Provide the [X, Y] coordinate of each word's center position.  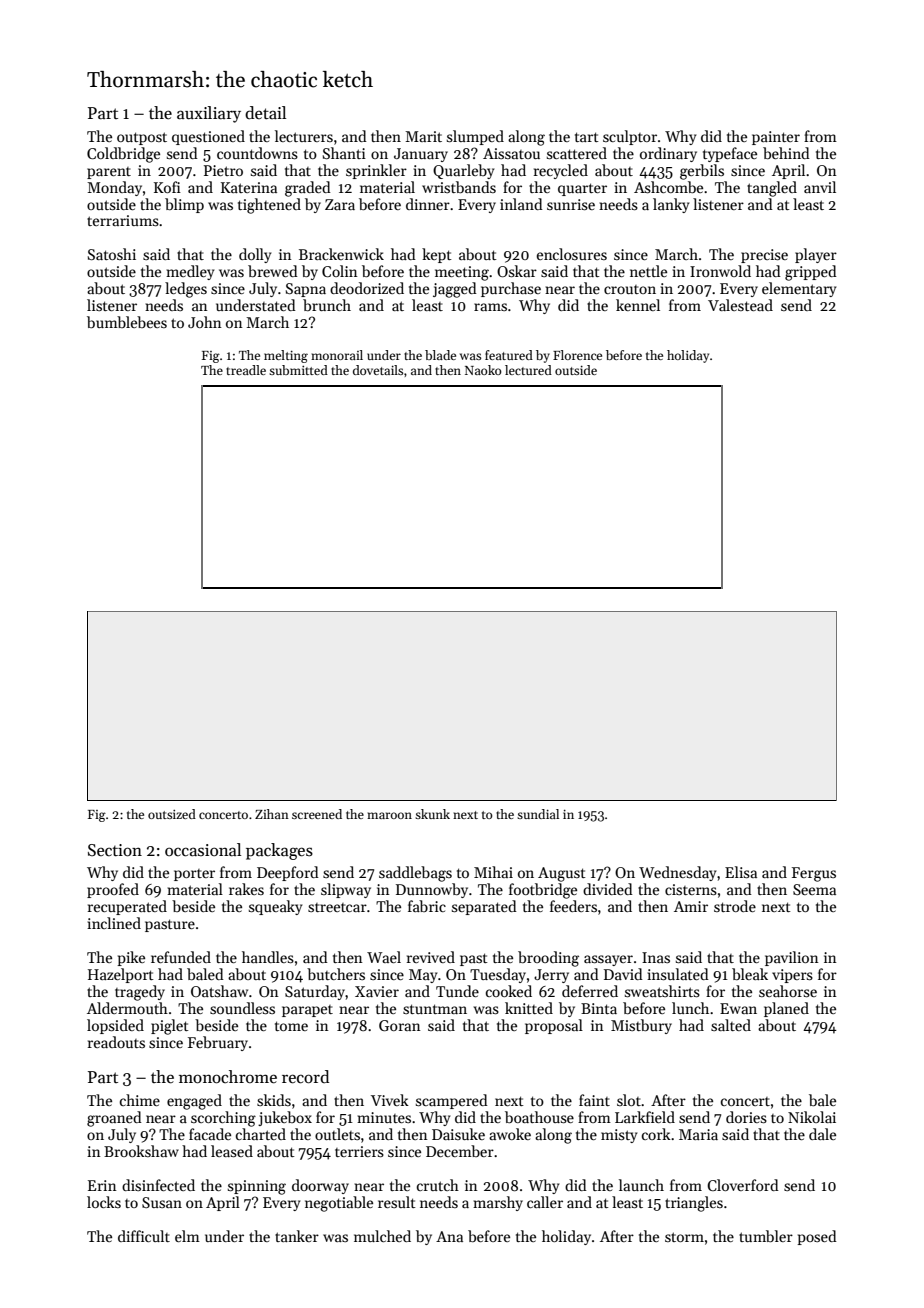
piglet [170, 1027]
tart [587, 137]
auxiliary [209, 114]
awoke [510, 1134]
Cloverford [743, 1185]
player [816, 255]
